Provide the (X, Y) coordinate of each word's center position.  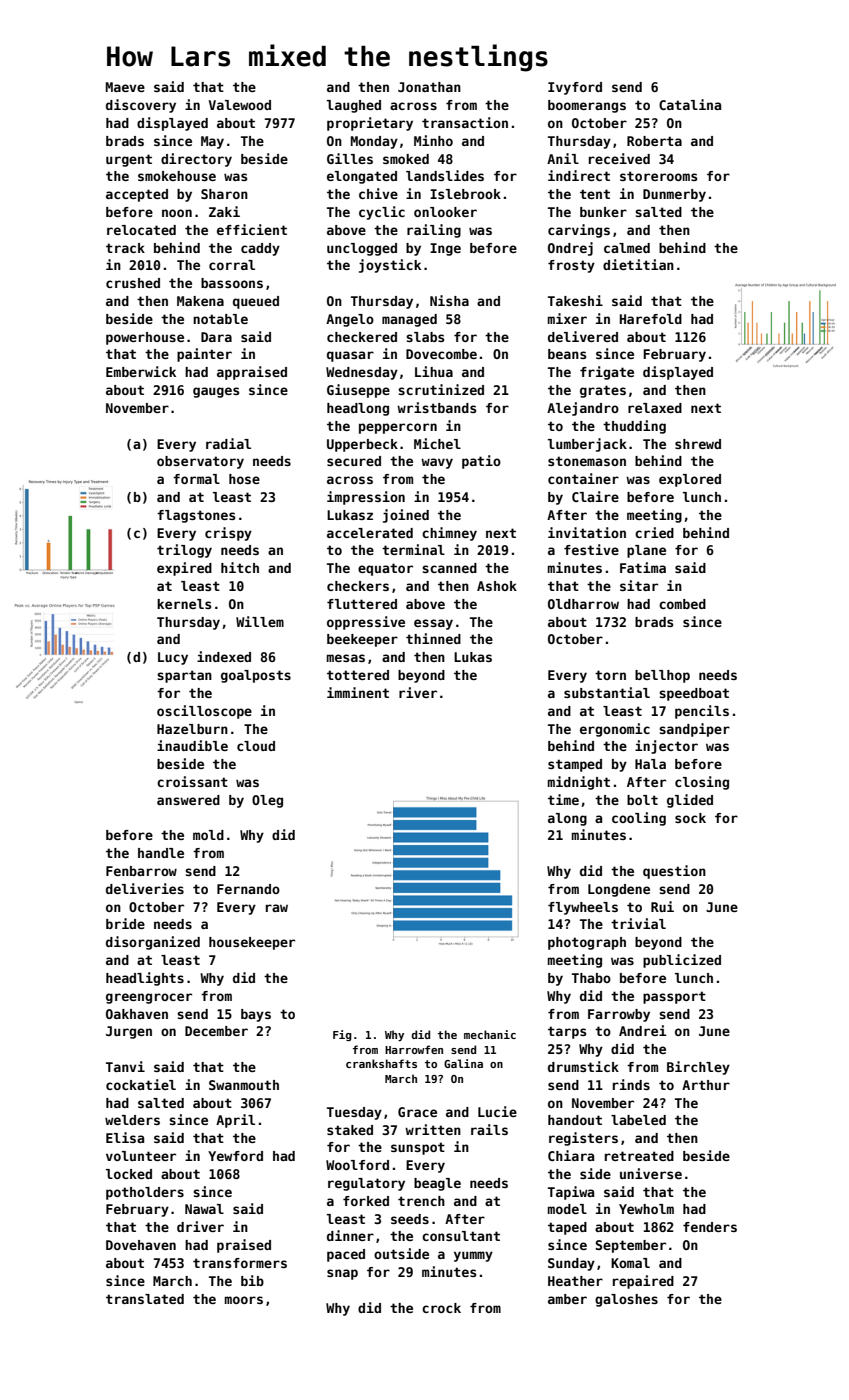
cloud (256, 746)
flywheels (583, 908)
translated (145, 1299)
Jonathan (429, 87)
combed (682, 604)
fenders (710, 1227)
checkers (358, 586)
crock (441, 1308)
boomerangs (587, 106)
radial (228, 443)
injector (666, 747)
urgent (129, 160)
